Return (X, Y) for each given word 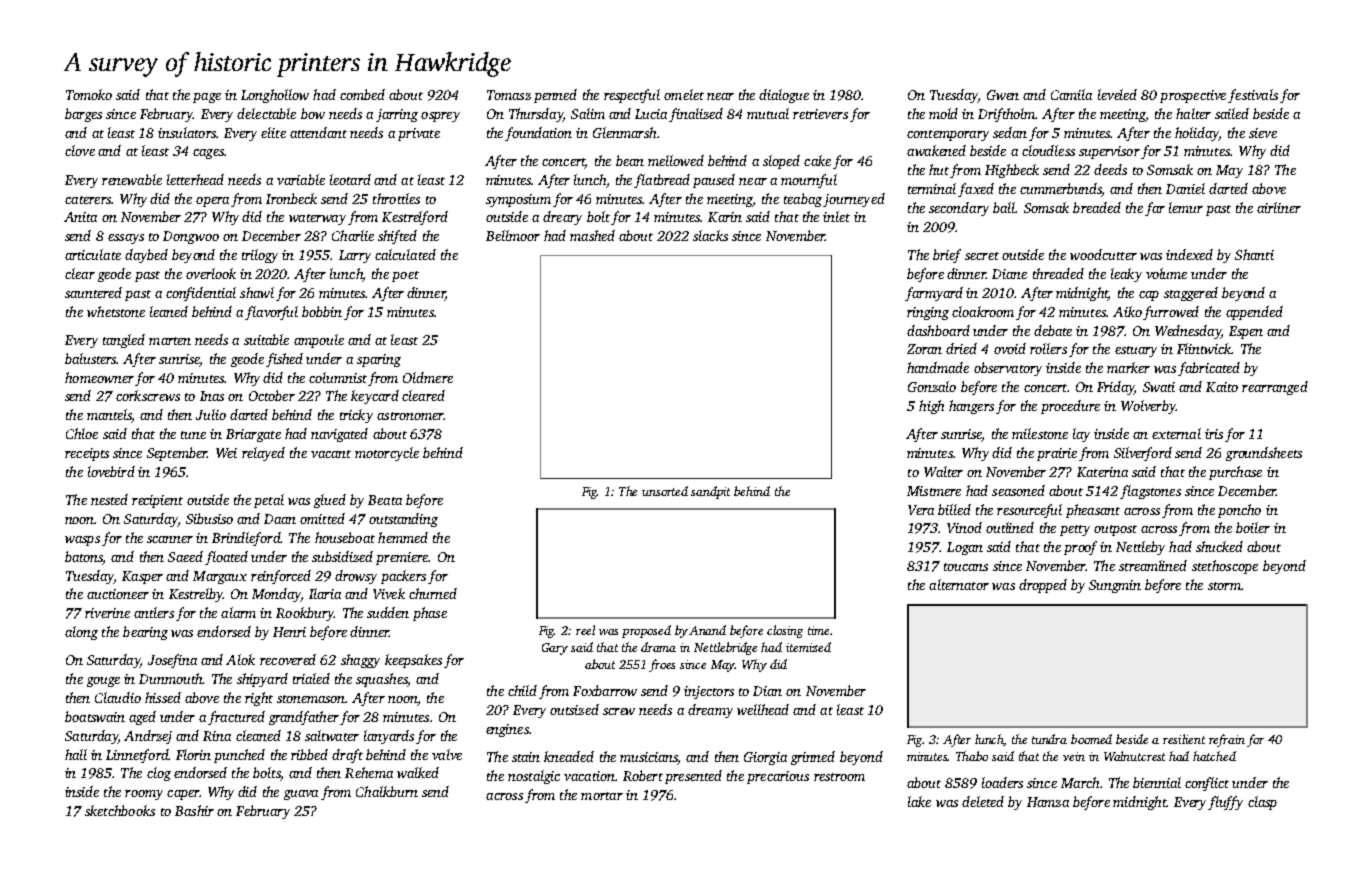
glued (330, 501)
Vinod (964, 527)
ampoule (319, 341)
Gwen (1003, 95)
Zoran (924, 349)
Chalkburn (387, 791)
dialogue (784, 96)
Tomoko (89, 94)
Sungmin (1115, 586)
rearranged (1275, 388)
